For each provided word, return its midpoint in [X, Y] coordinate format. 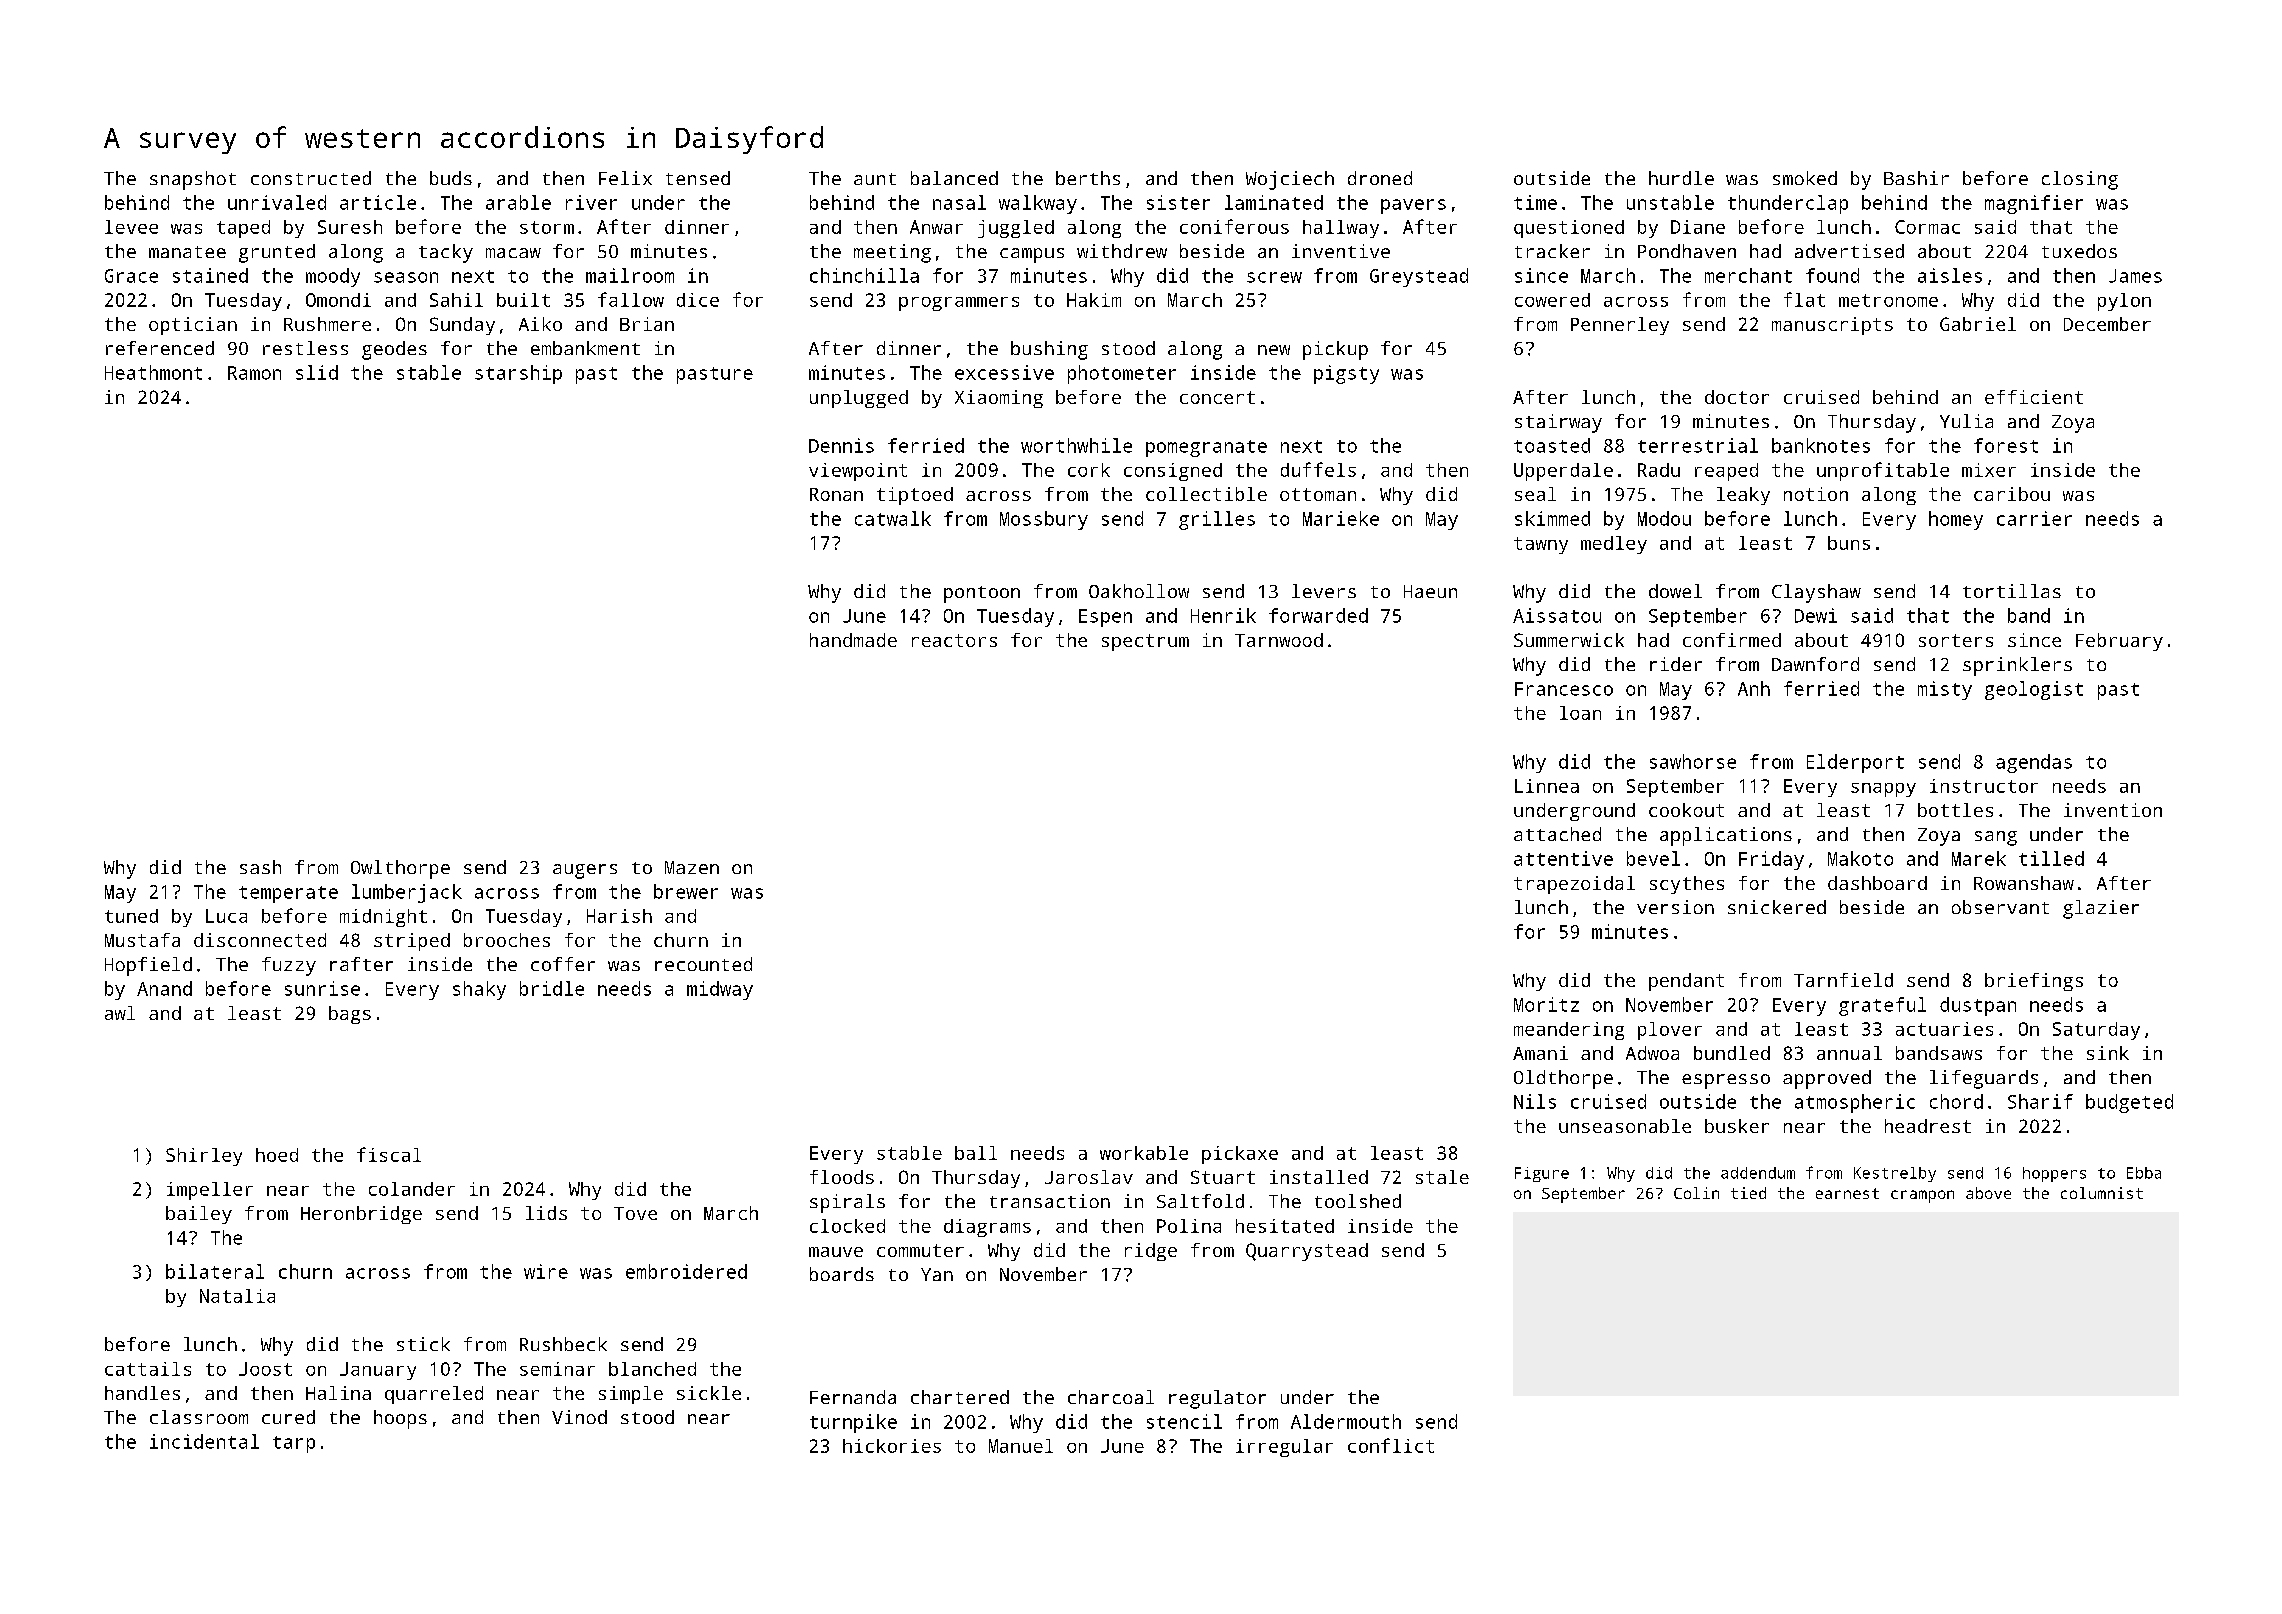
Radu [1659, 470]
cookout [1686, 810]
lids [546, 1213]
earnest [1847, 1193]
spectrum [1145, 642]
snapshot [193, 180]
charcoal [1111, 1397]
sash [260, 867]
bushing [1049, 350]
